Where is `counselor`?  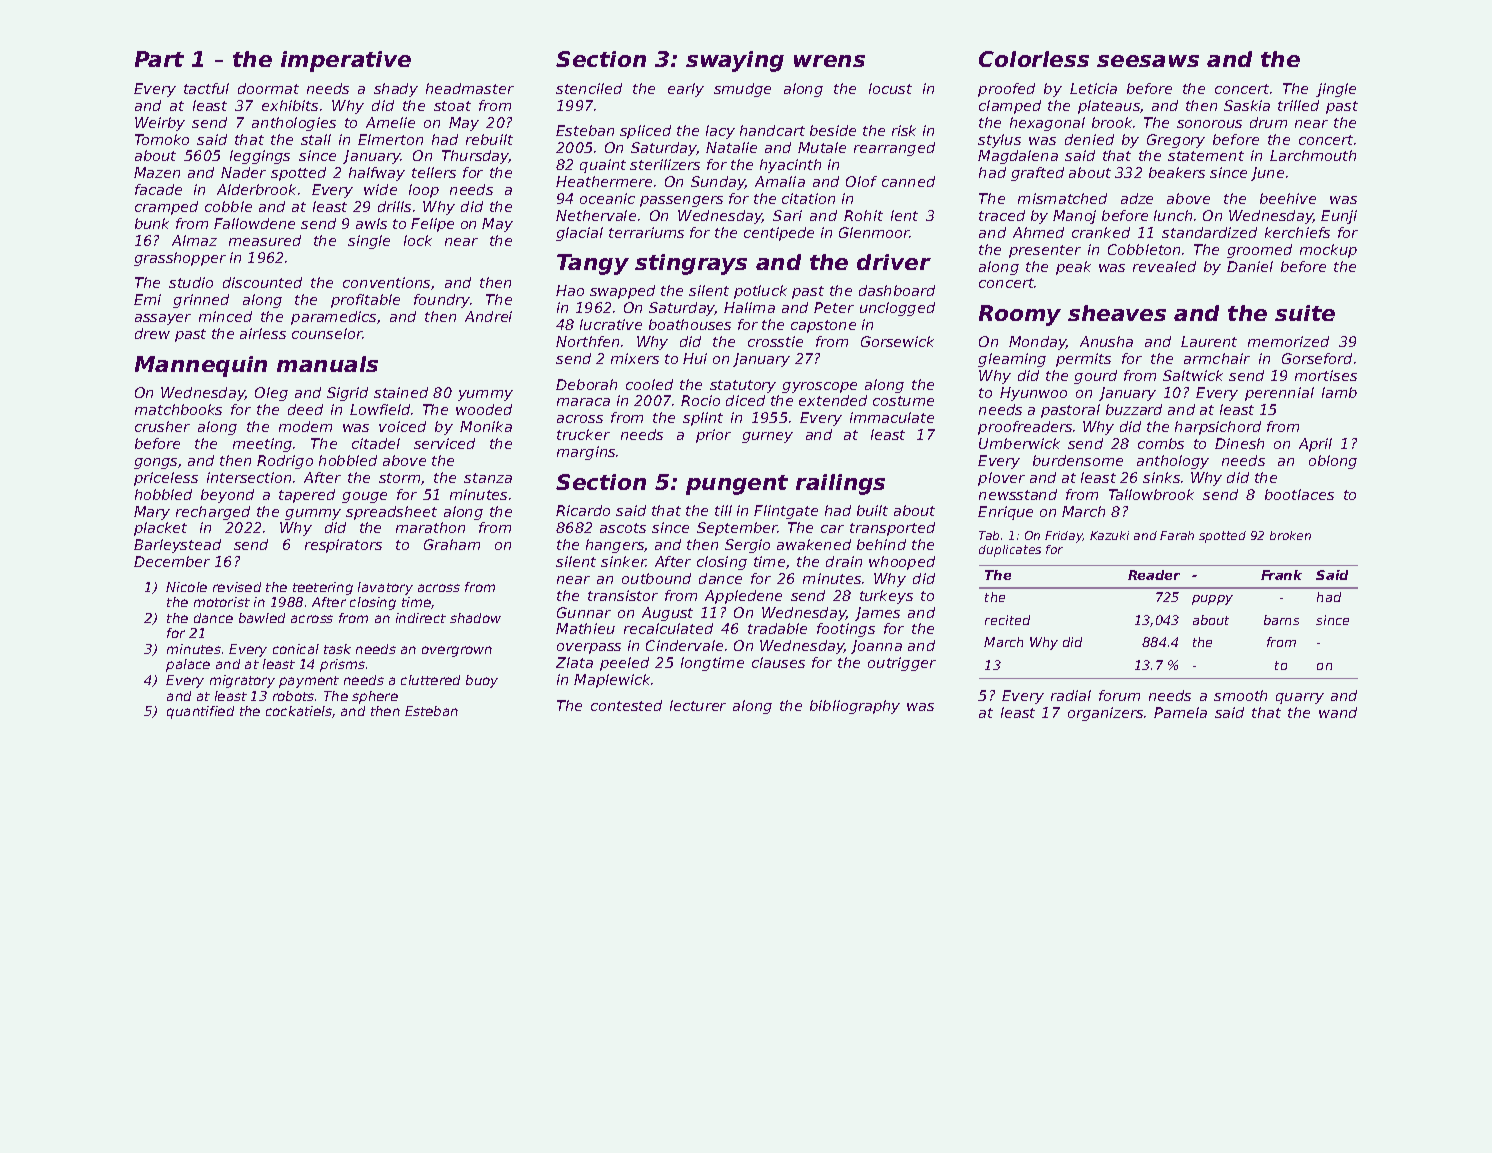
counselor is located at coordinates (327, 333).
